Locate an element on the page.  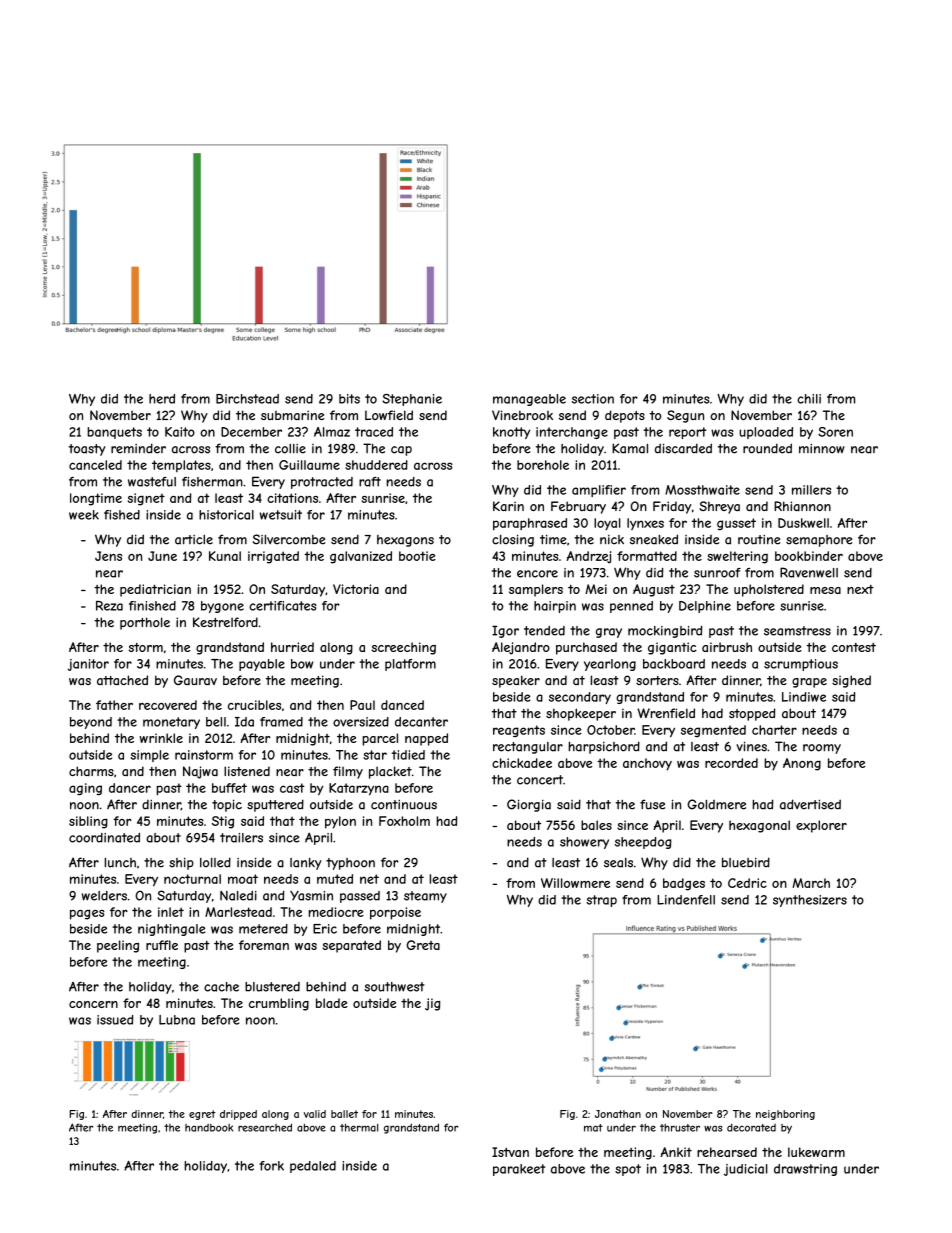
jig is located at coordinates (432, 1004).
